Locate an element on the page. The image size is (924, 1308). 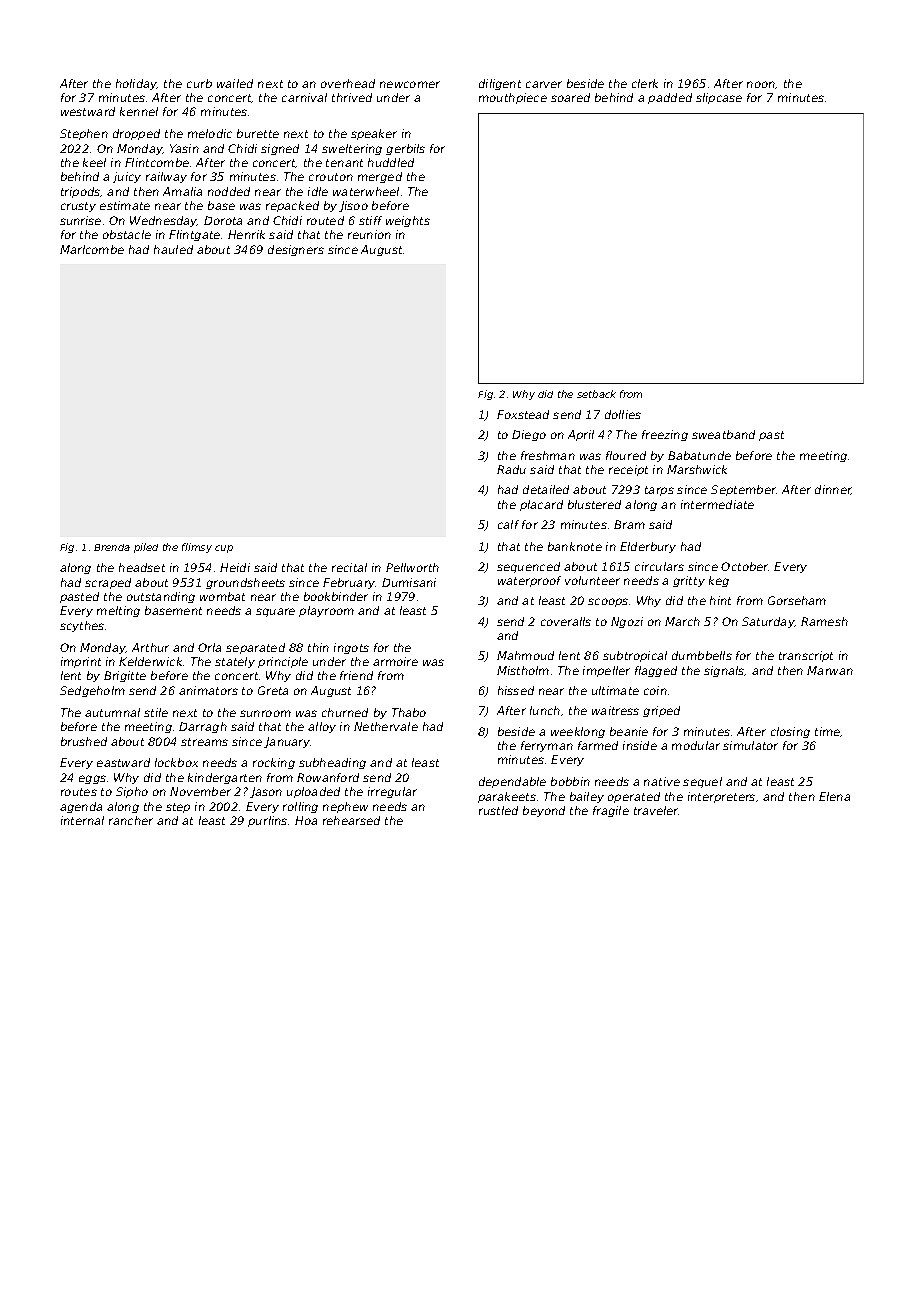
dollies is located at coordinates (623, 414).
